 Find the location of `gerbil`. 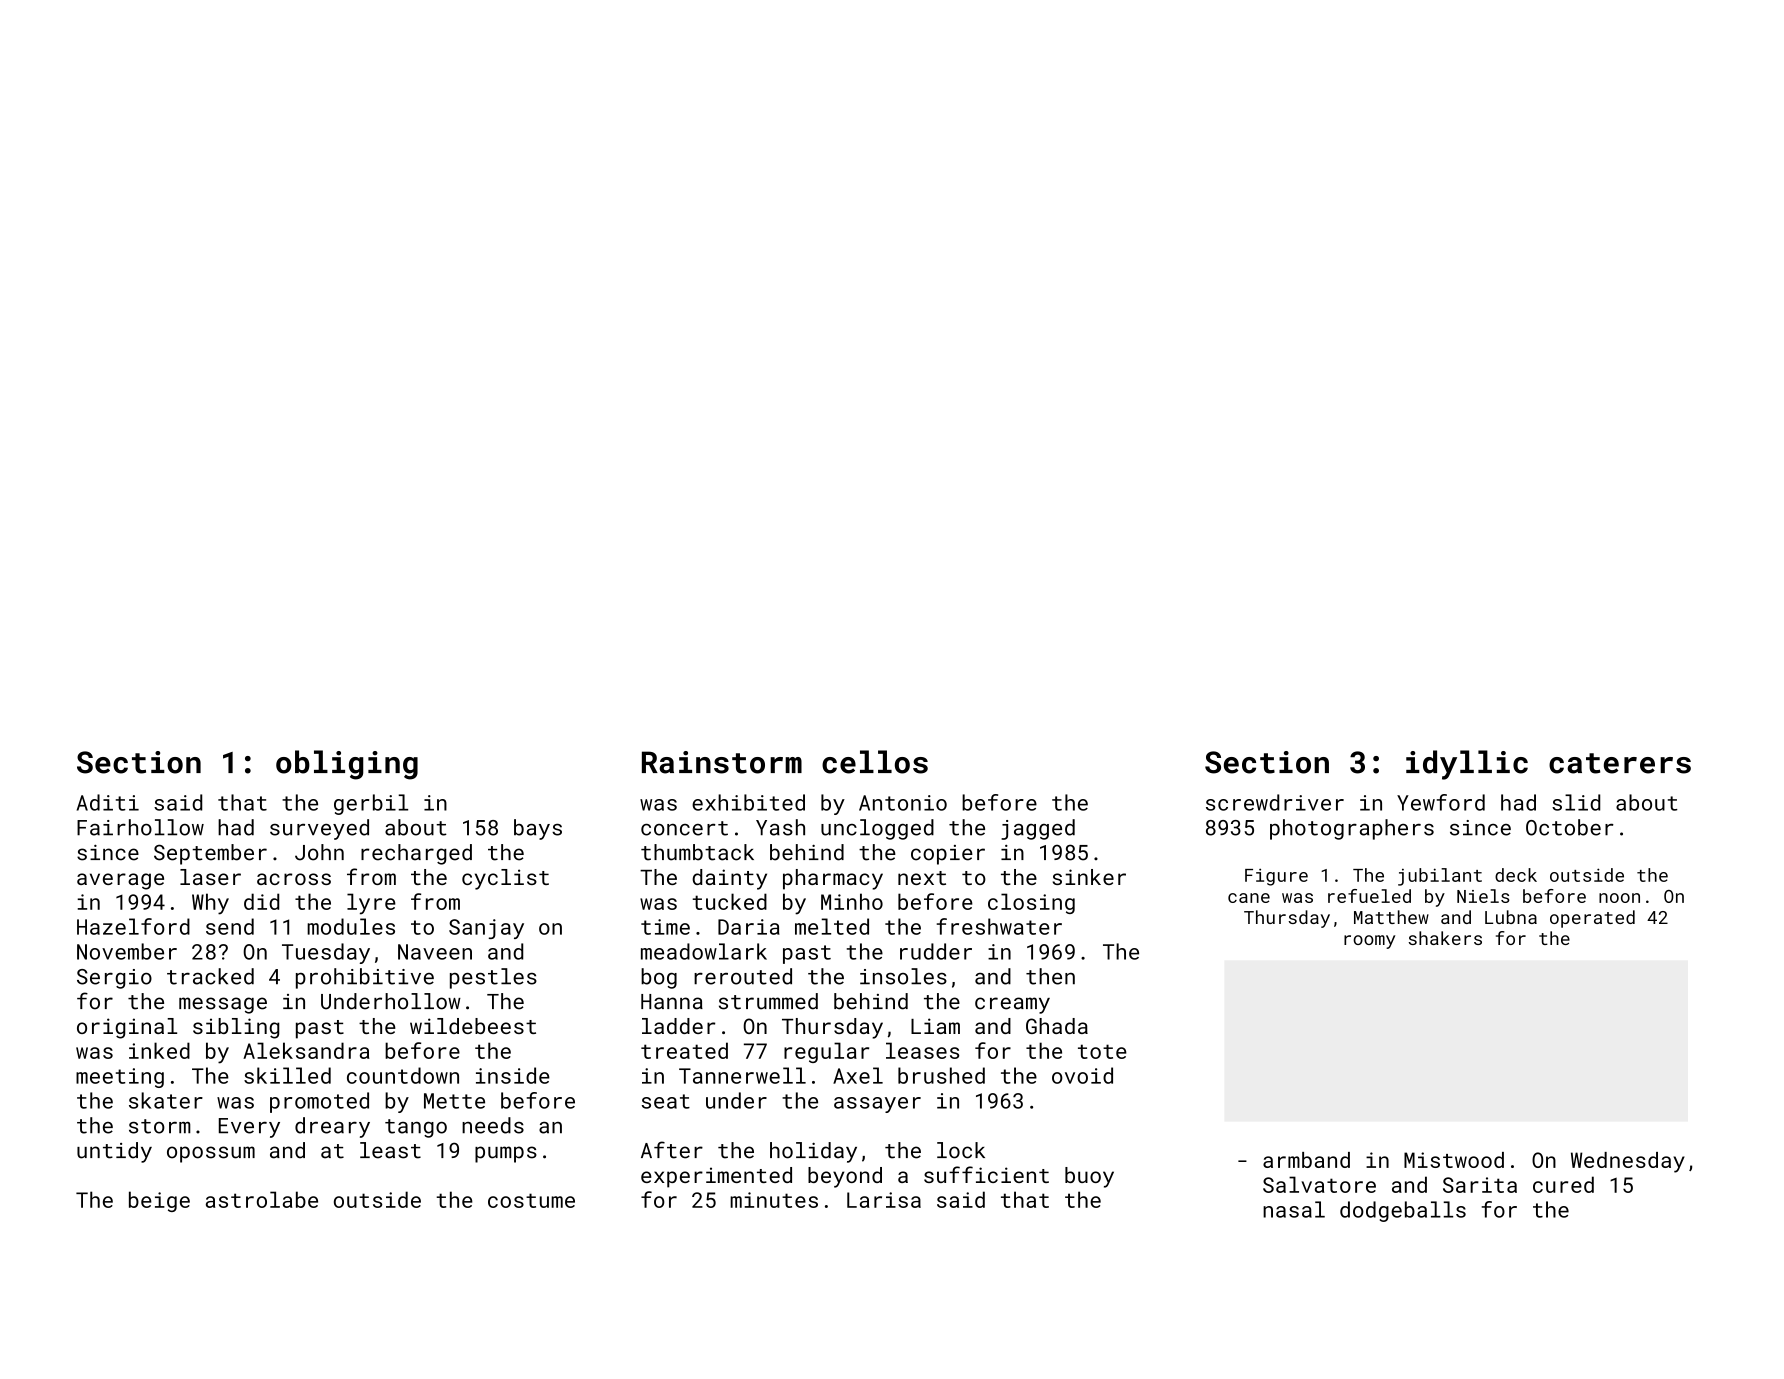

gerbil is located at coordinates (371, 804).
